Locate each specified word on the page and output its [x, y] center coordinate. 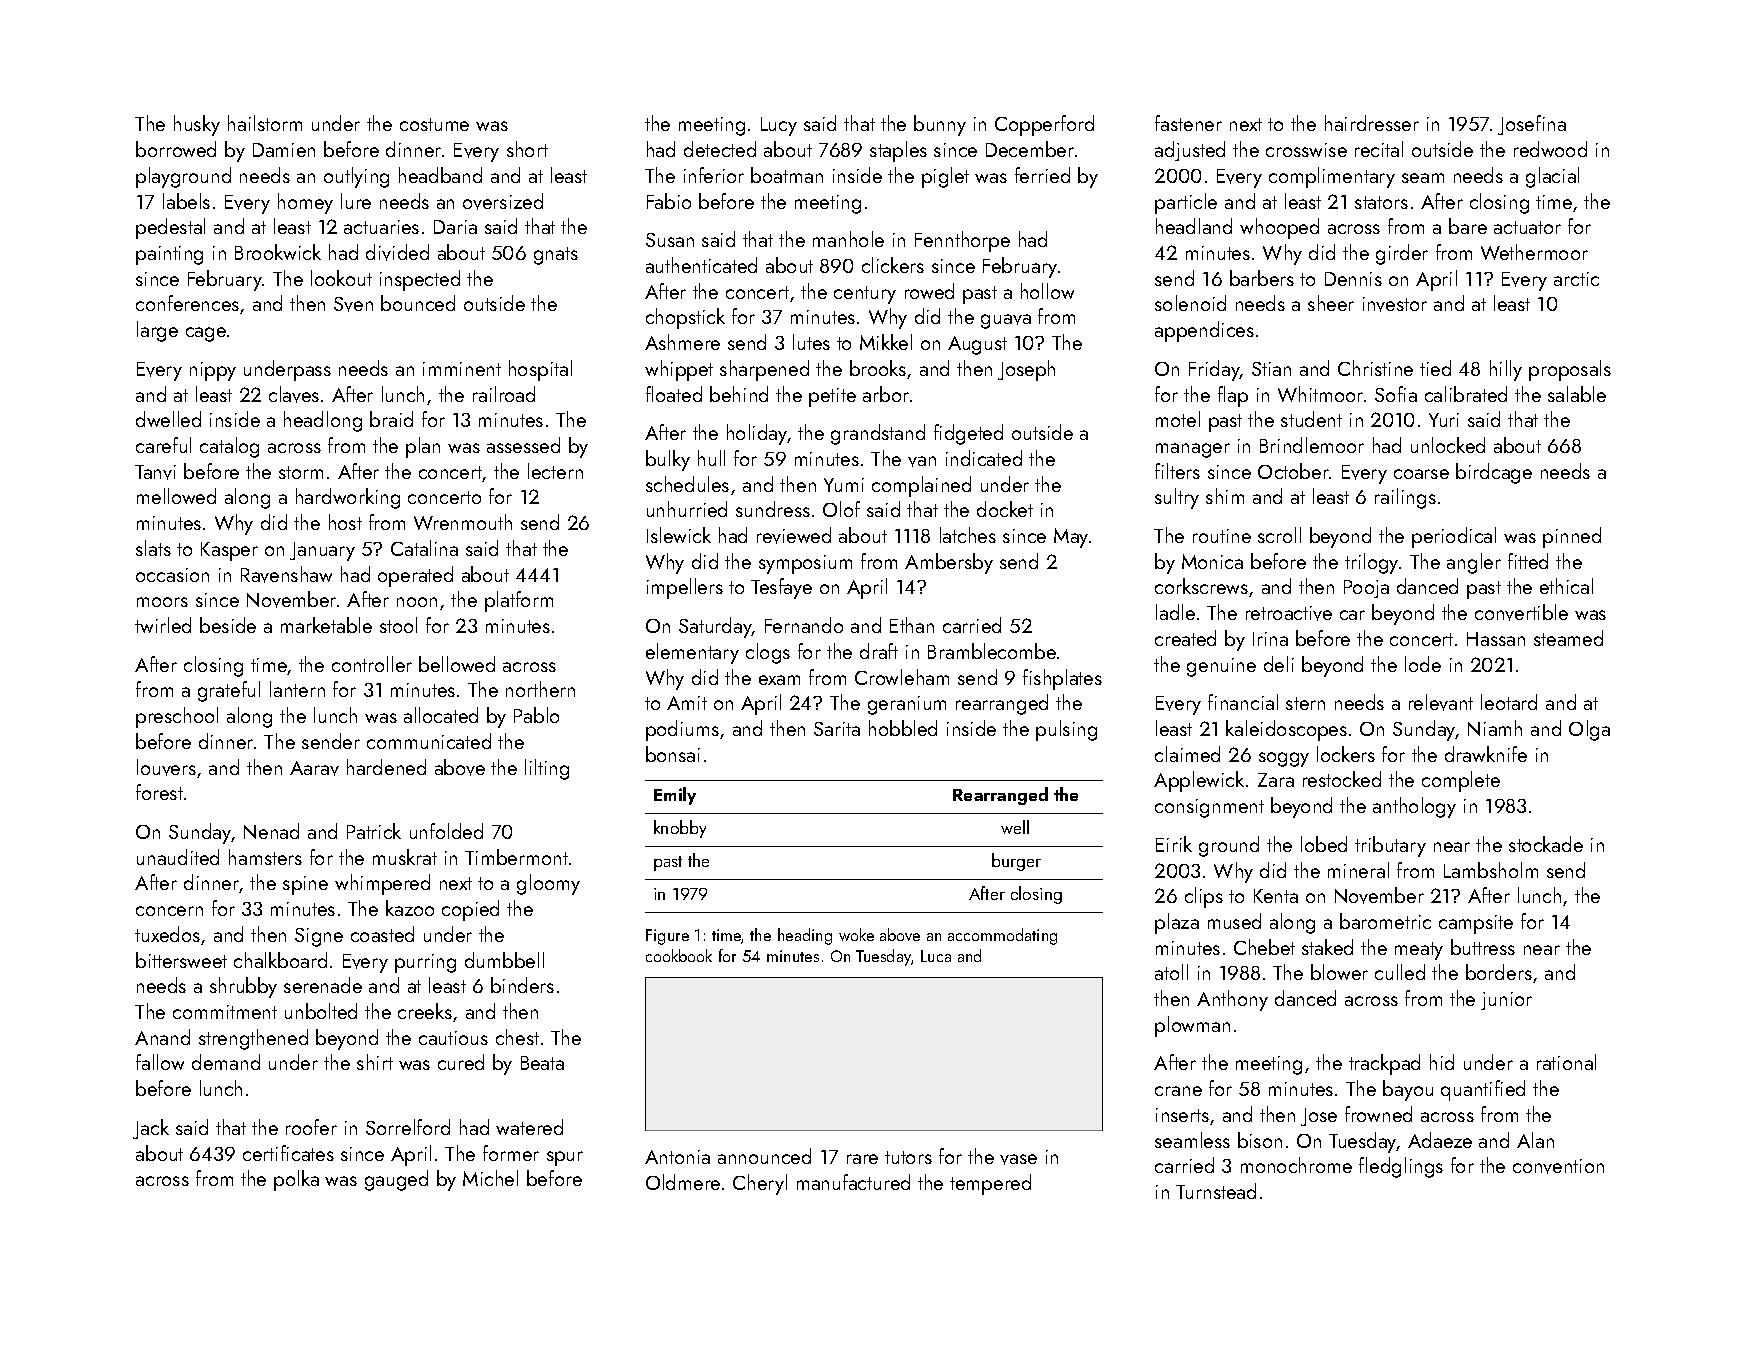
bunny [940, 125]
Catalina [424, 548]
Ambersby [949, 563]
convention [1558, 1166]
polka [296, 1180]
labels [186, 201]
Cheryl [760, 1184]
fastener [1188, 123]
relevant [1441, 702]
